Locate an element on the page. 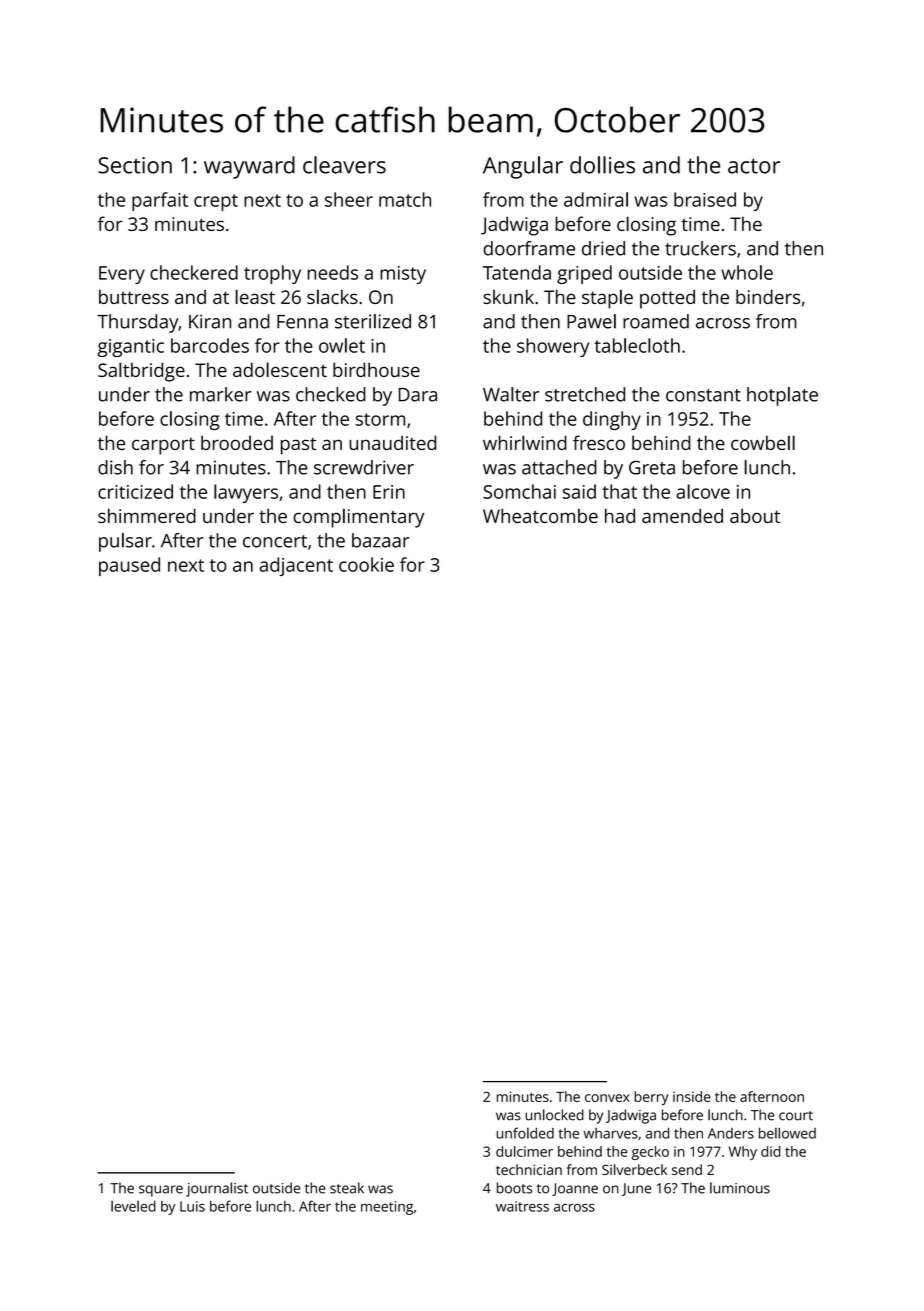 The height and width of the page is (1311, 924). wayward is located at coordinates (249, 167).
